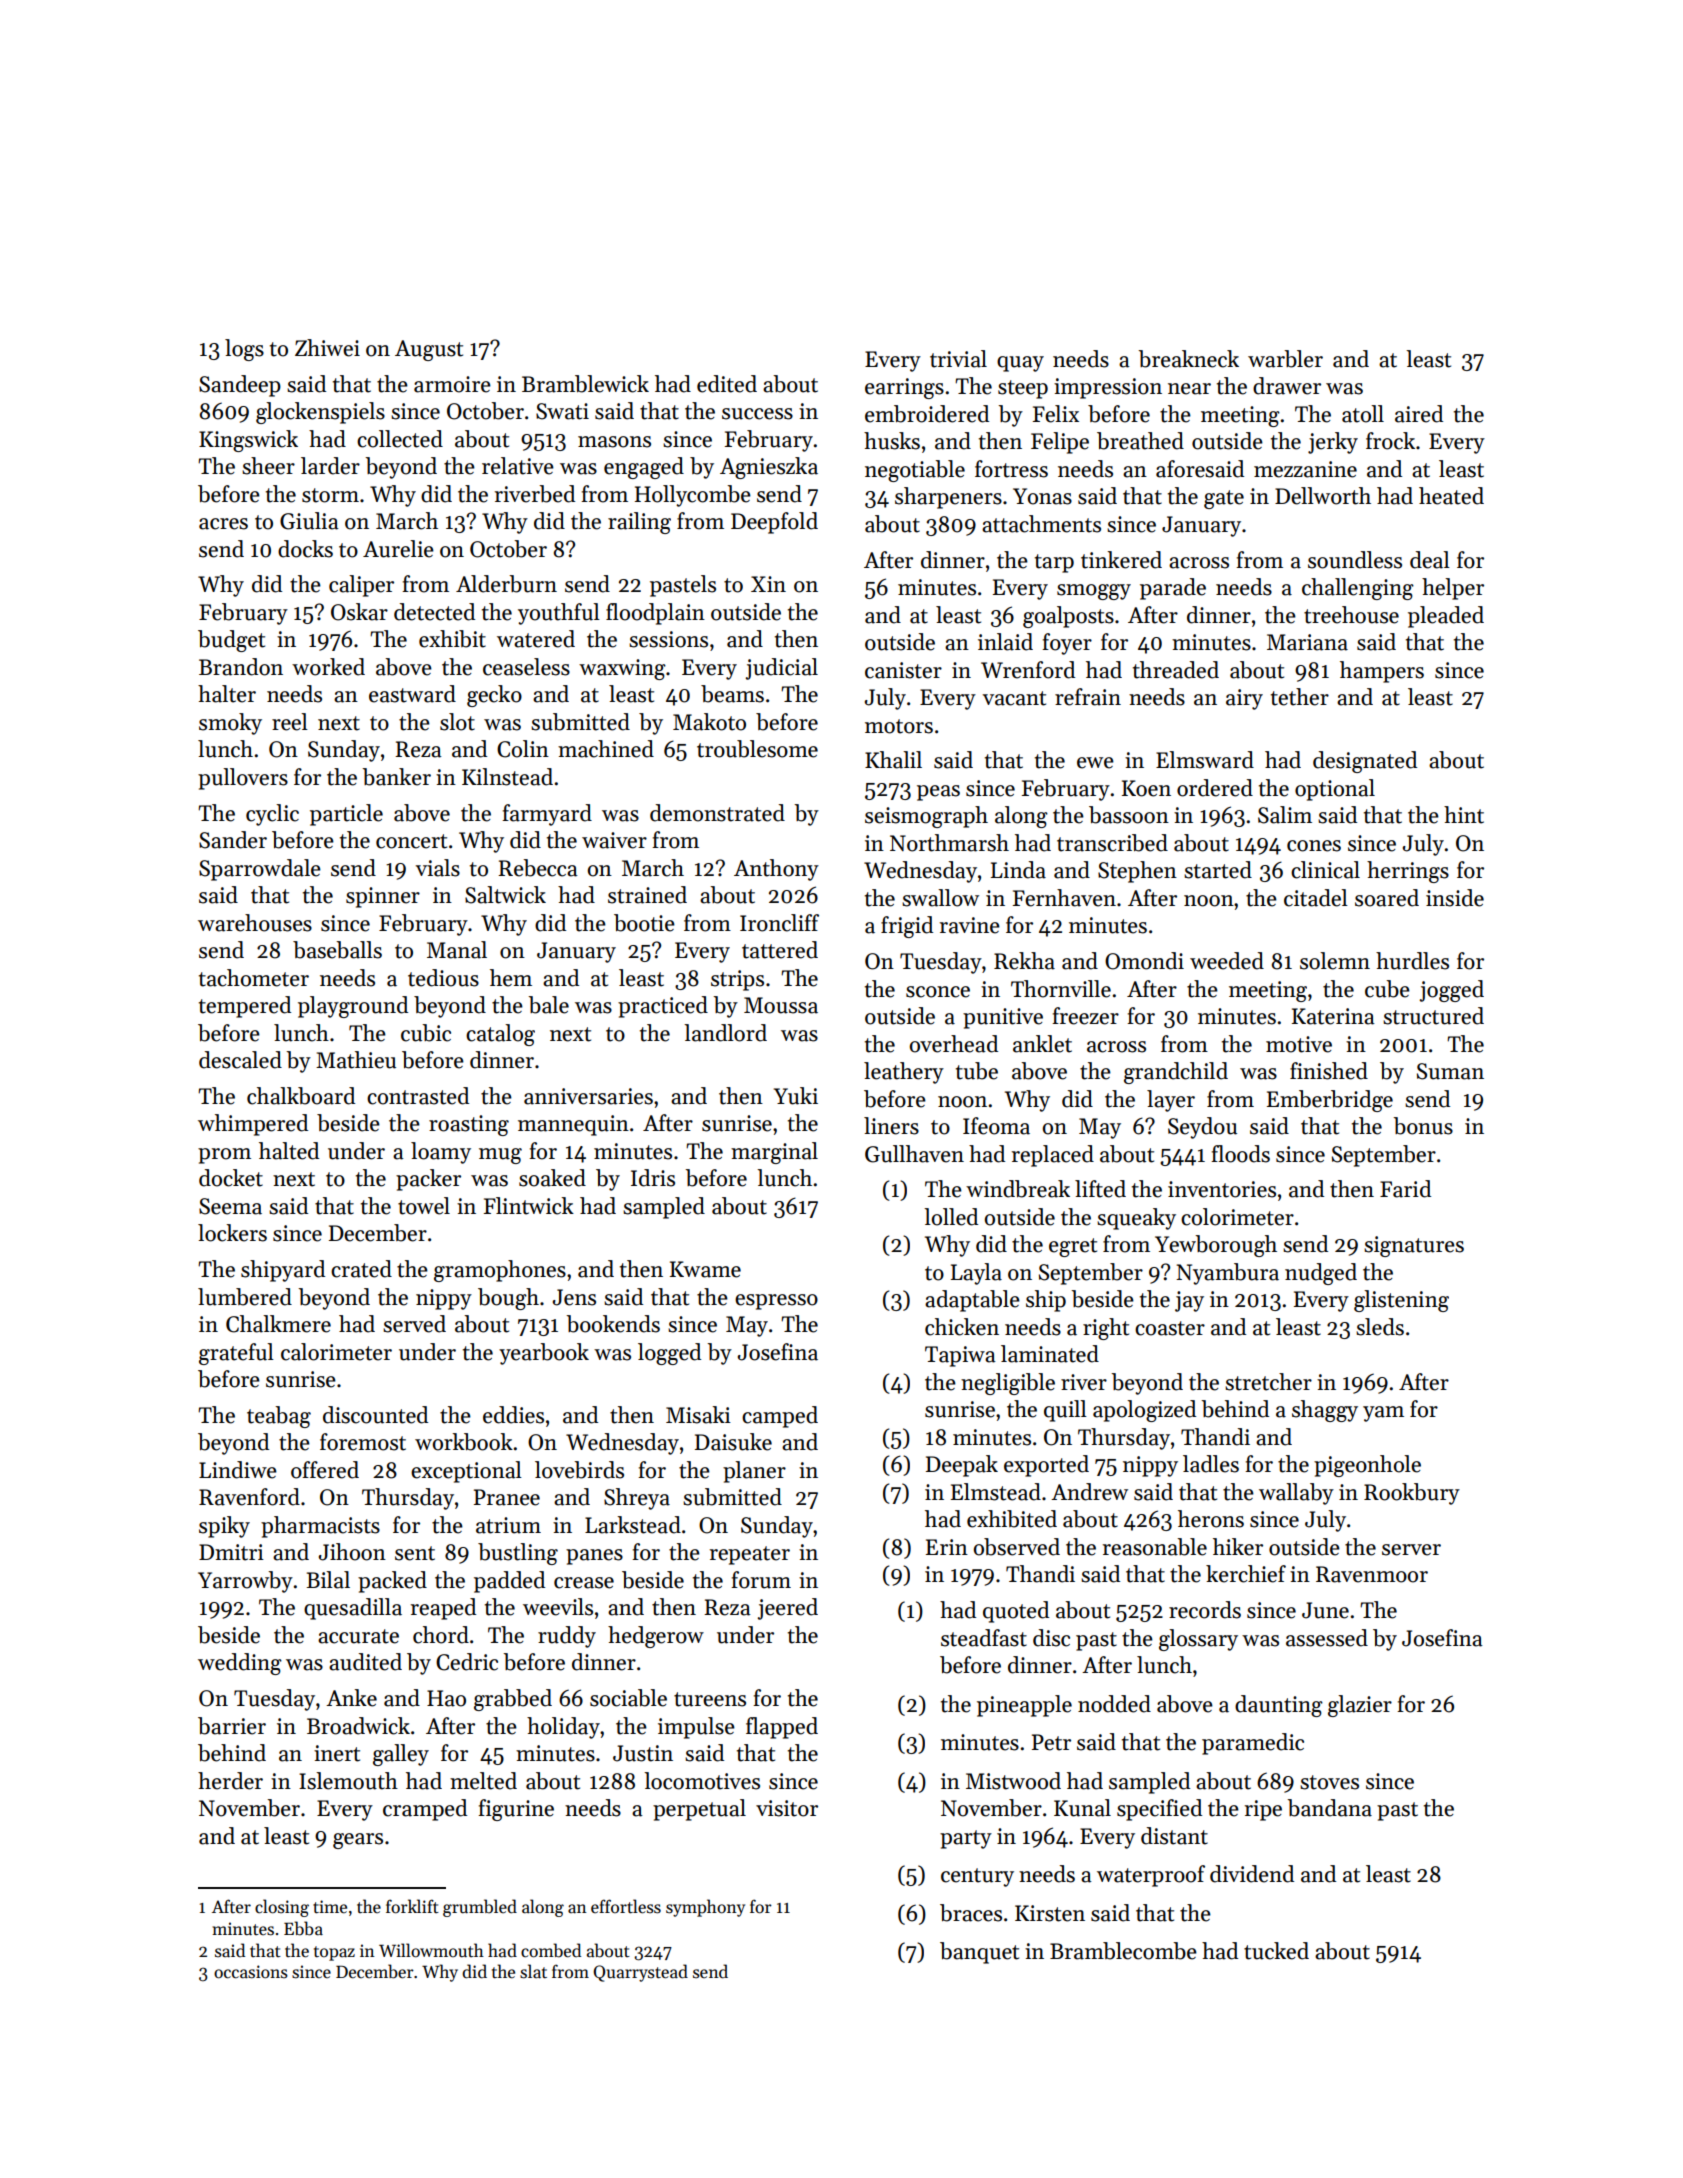  Describe the element at coordinates (429, 350) in the screenshot. I see `August` at that location.
